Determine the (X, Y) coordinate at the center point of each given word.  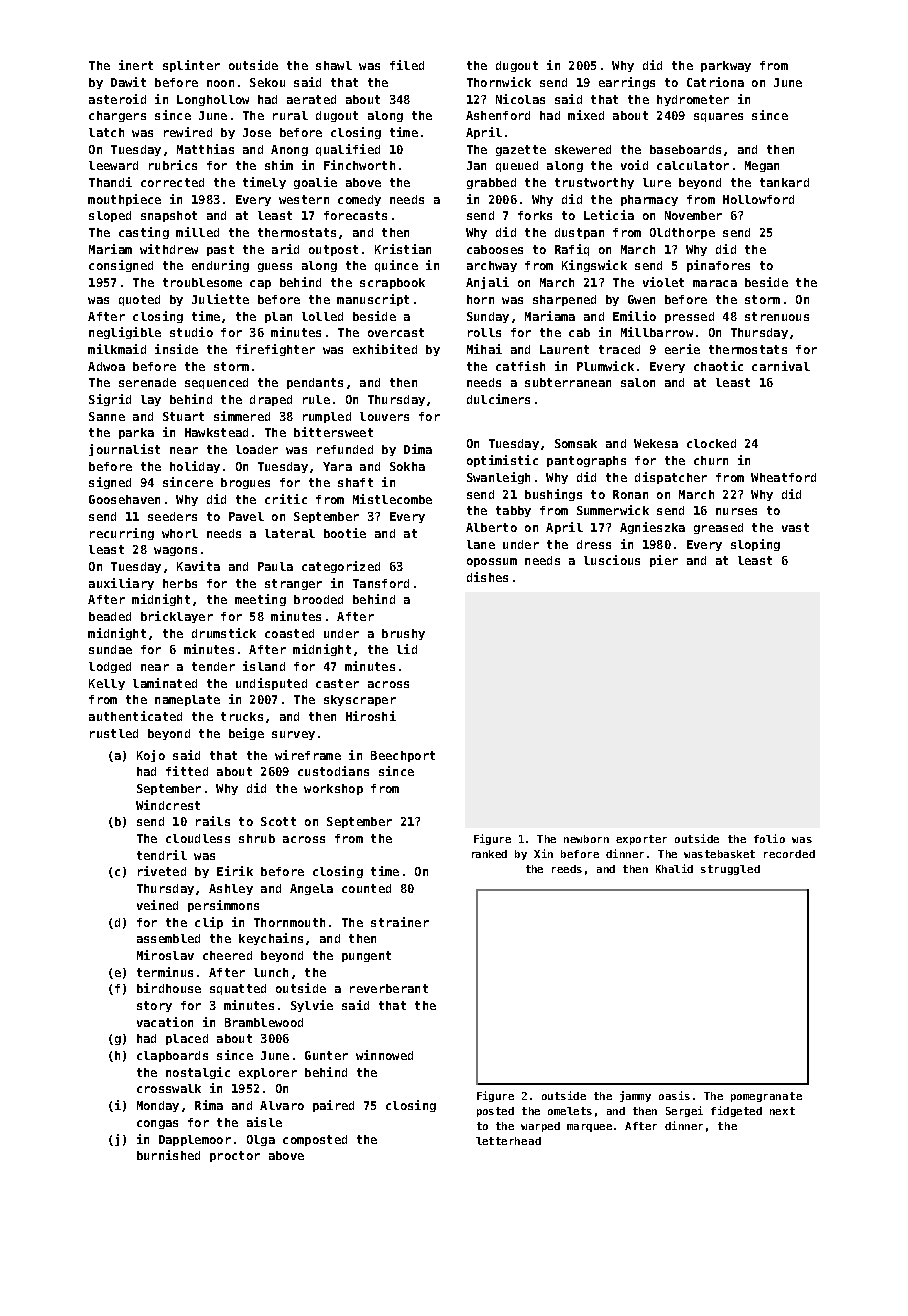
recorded (789, 854)
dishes (487, 577)
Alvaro (282, 1105)
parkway (726, 66)
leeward (113, 165)
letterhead (508, 1141)
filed (407, 65)
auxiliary (121, 584)
